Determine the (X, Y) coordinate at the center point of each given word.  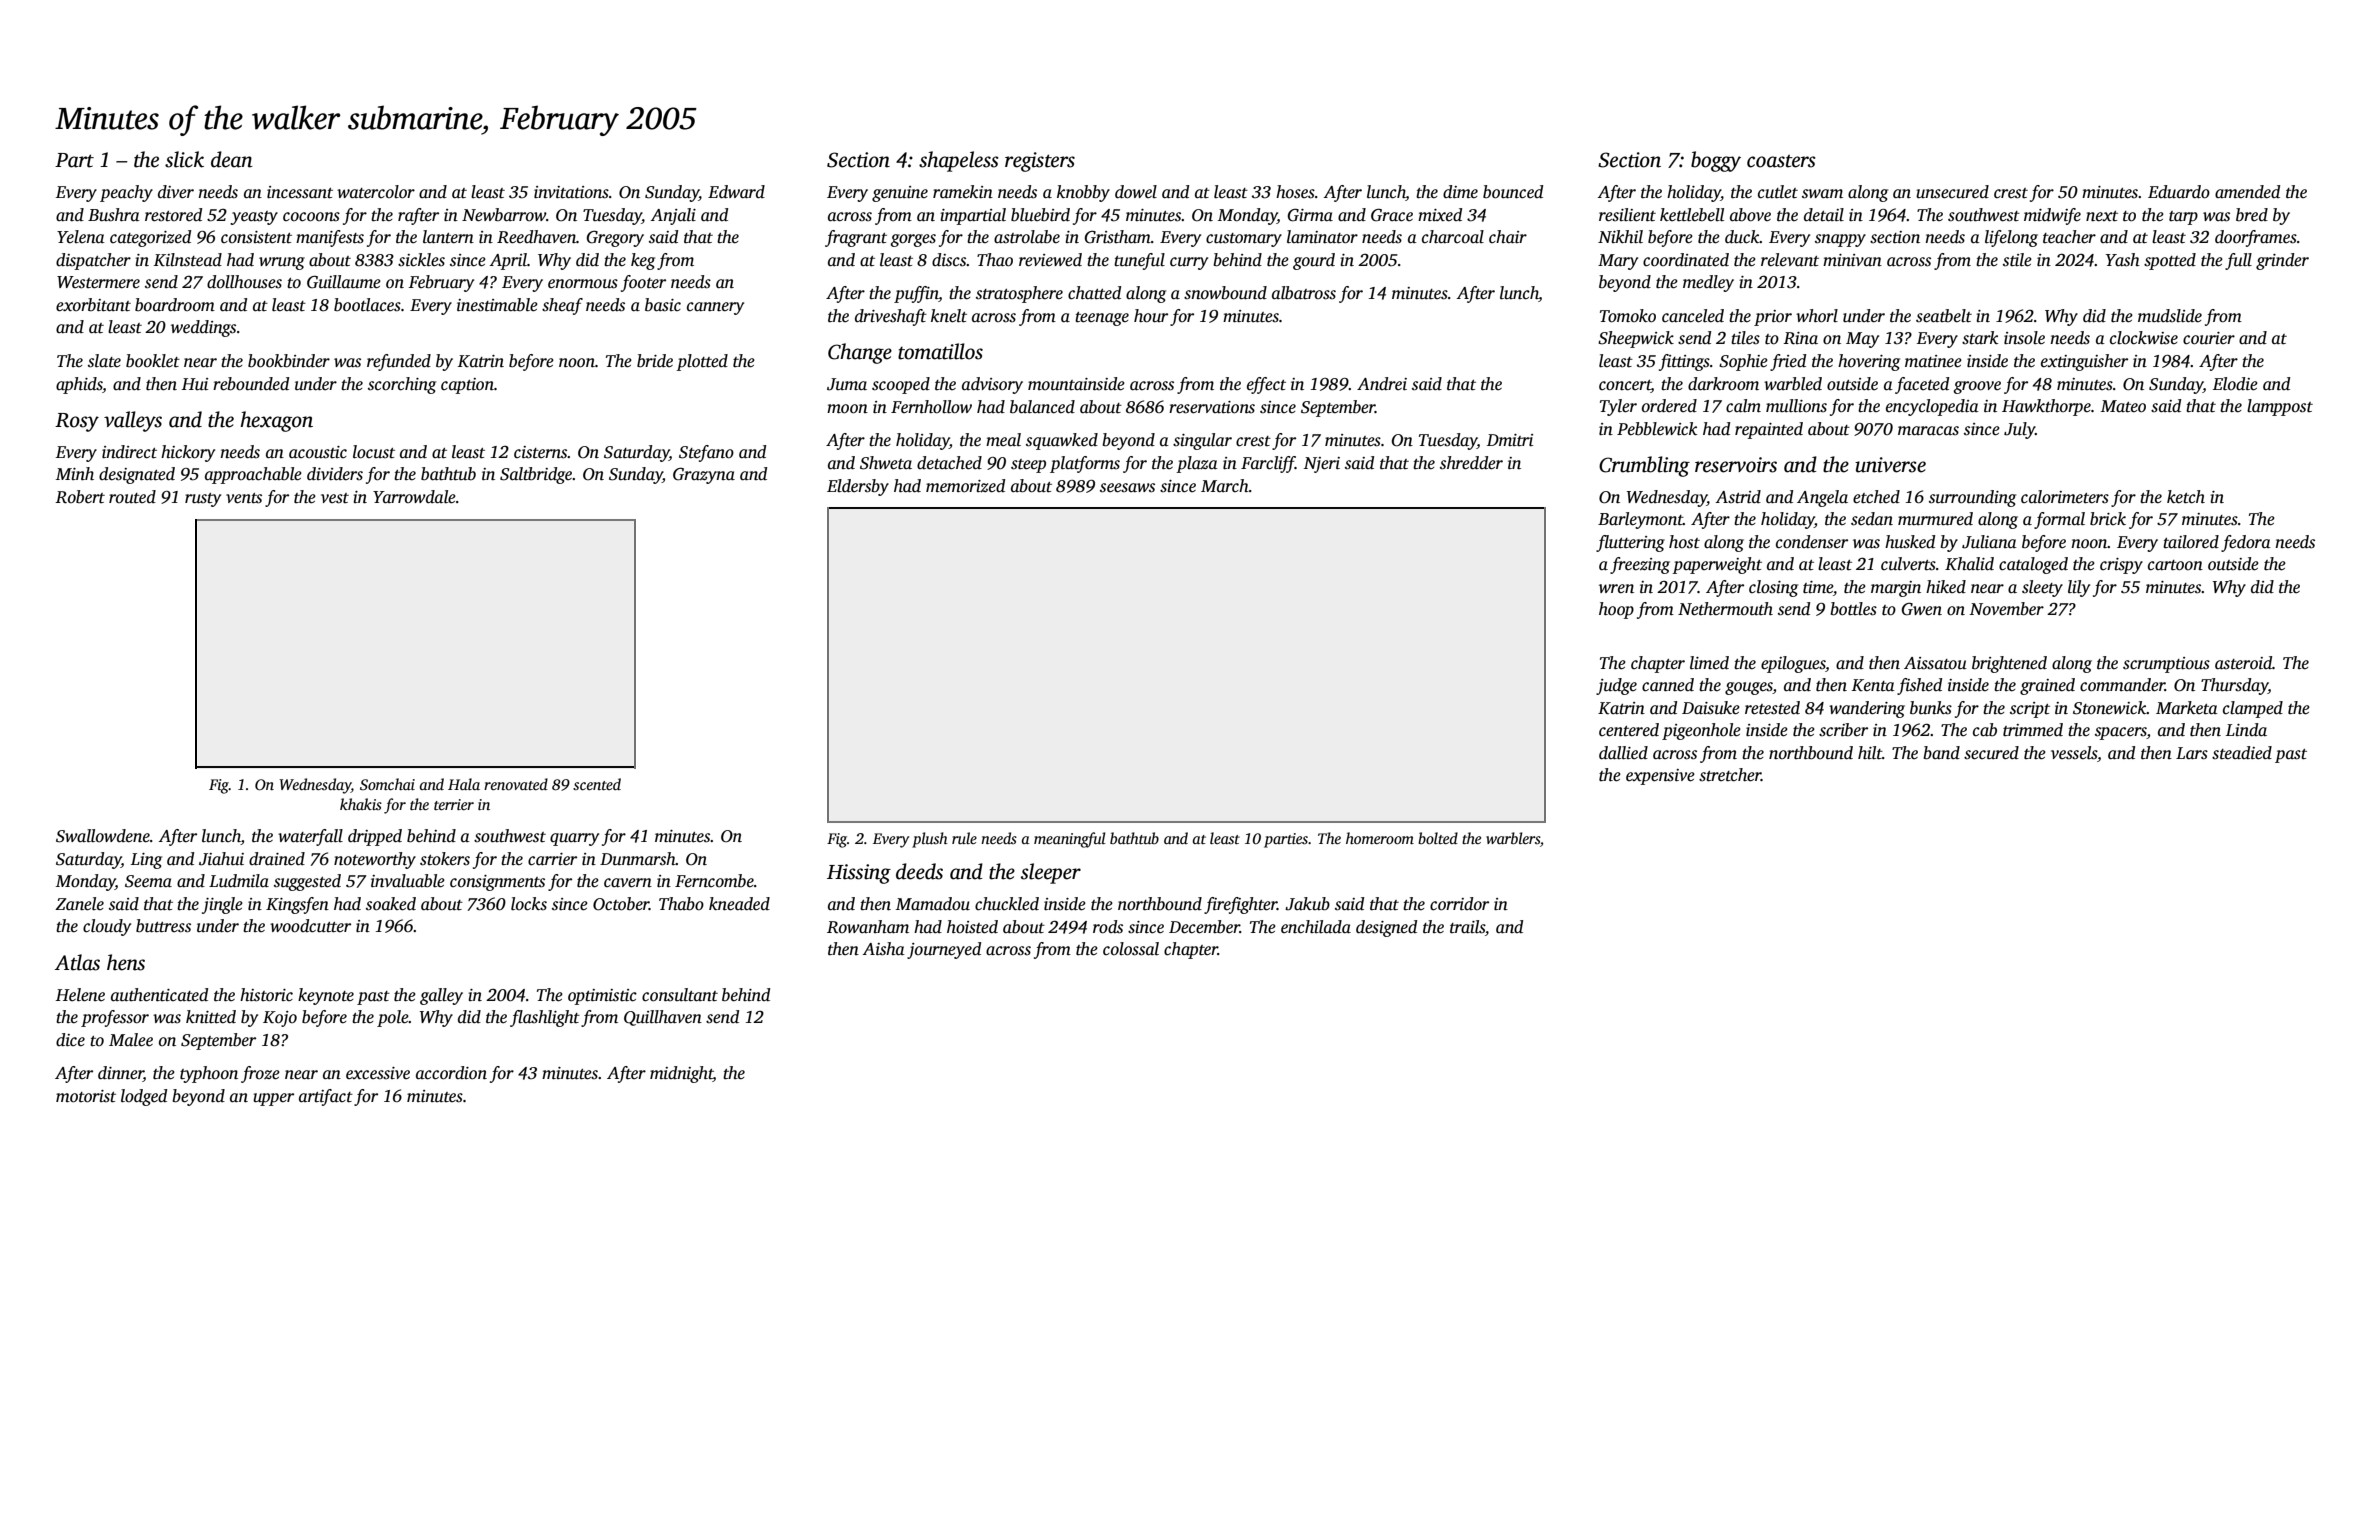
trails (1467, 927)
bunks (1931, 708)
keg (643, 261)
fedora (2246, 543)
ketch (2186, 497)
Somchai (387, 784)
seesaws (1127, 488)
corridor (1459, 904)
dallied (1623, 753)
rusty (203, 500)
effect (1266, 385)
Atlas (77, 962)
